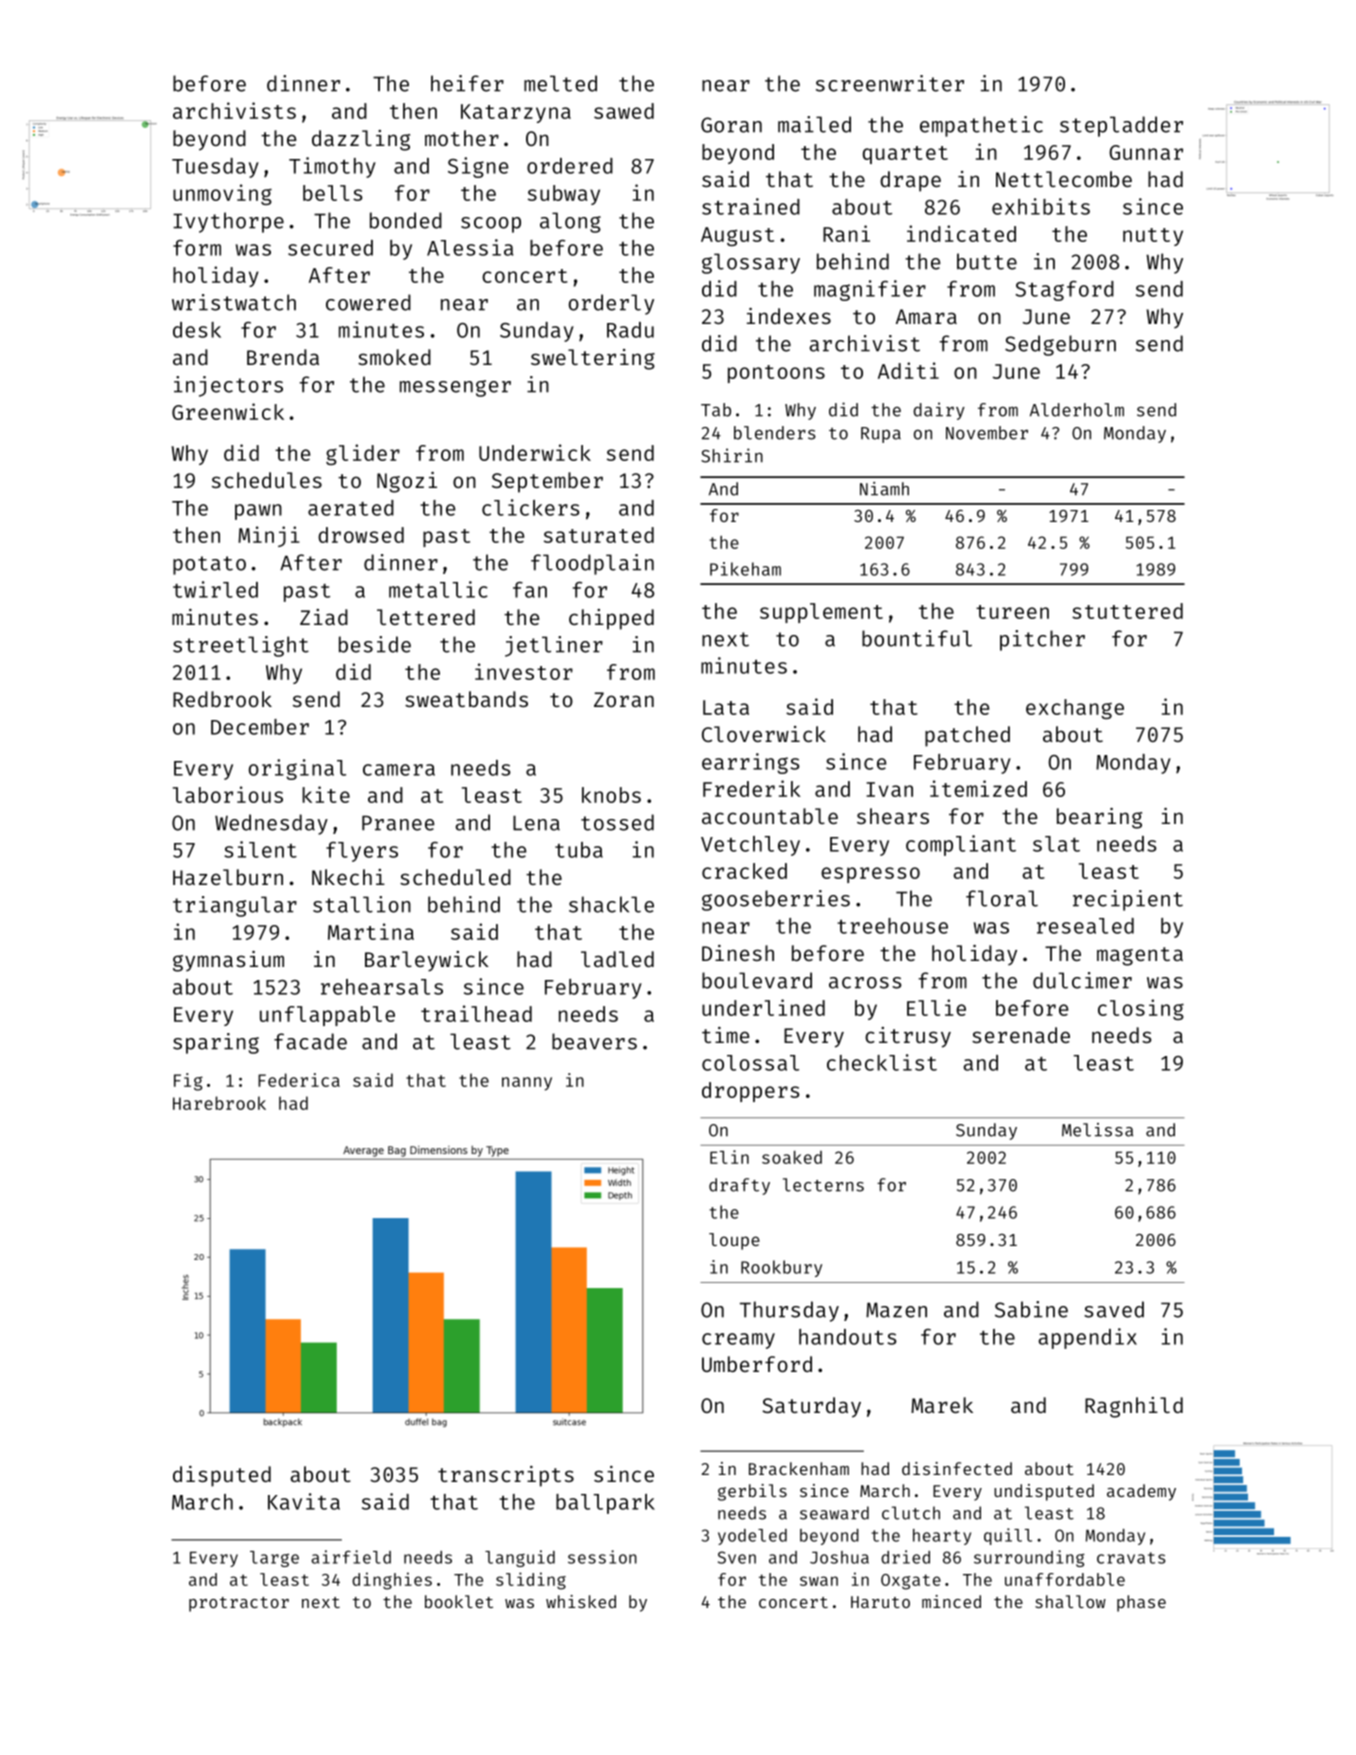  What do you see at coordinates (882, 1062) in the page?
I see `checklist` at bounding box center [882, 1062].
